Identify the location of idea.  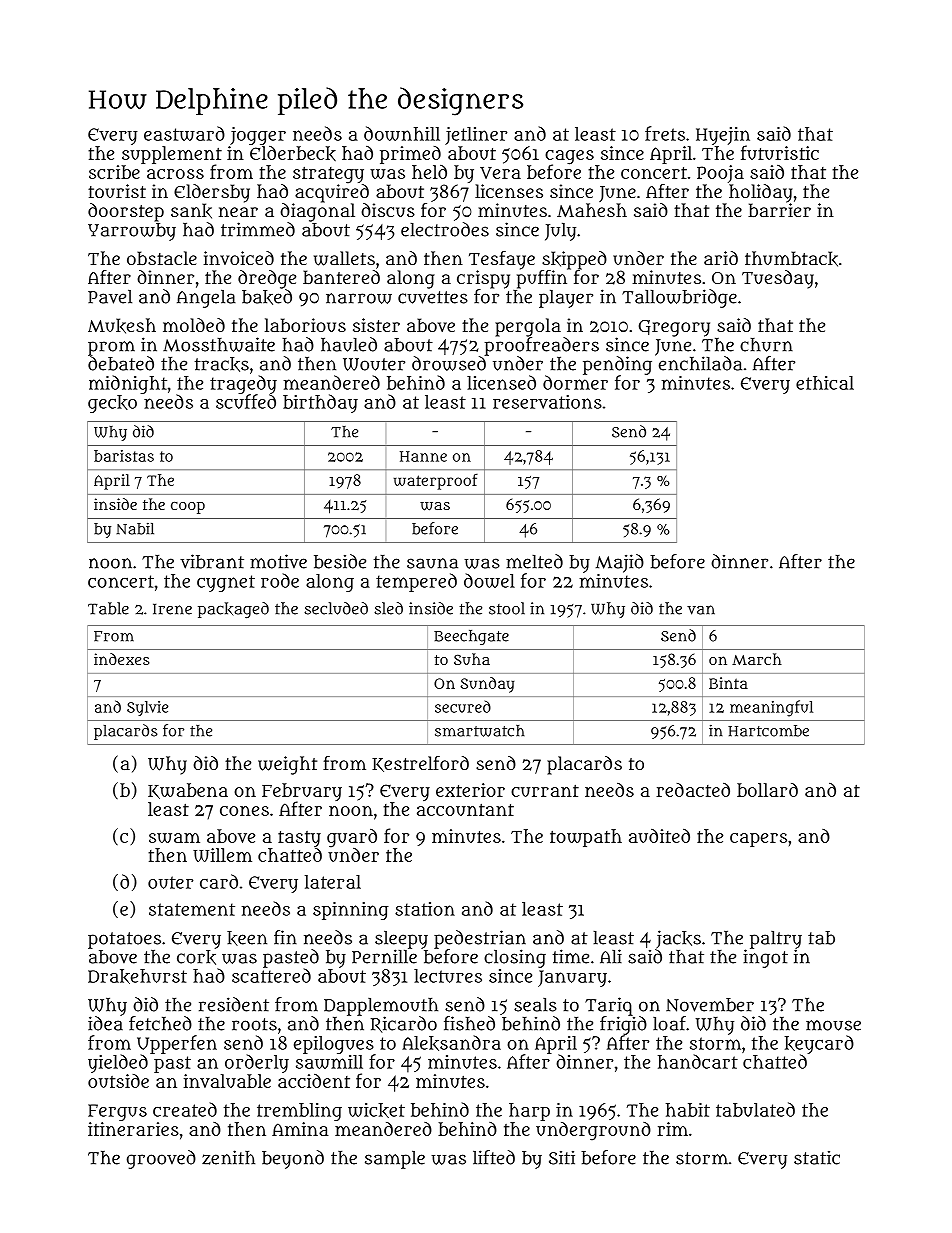
(105, 1023).
